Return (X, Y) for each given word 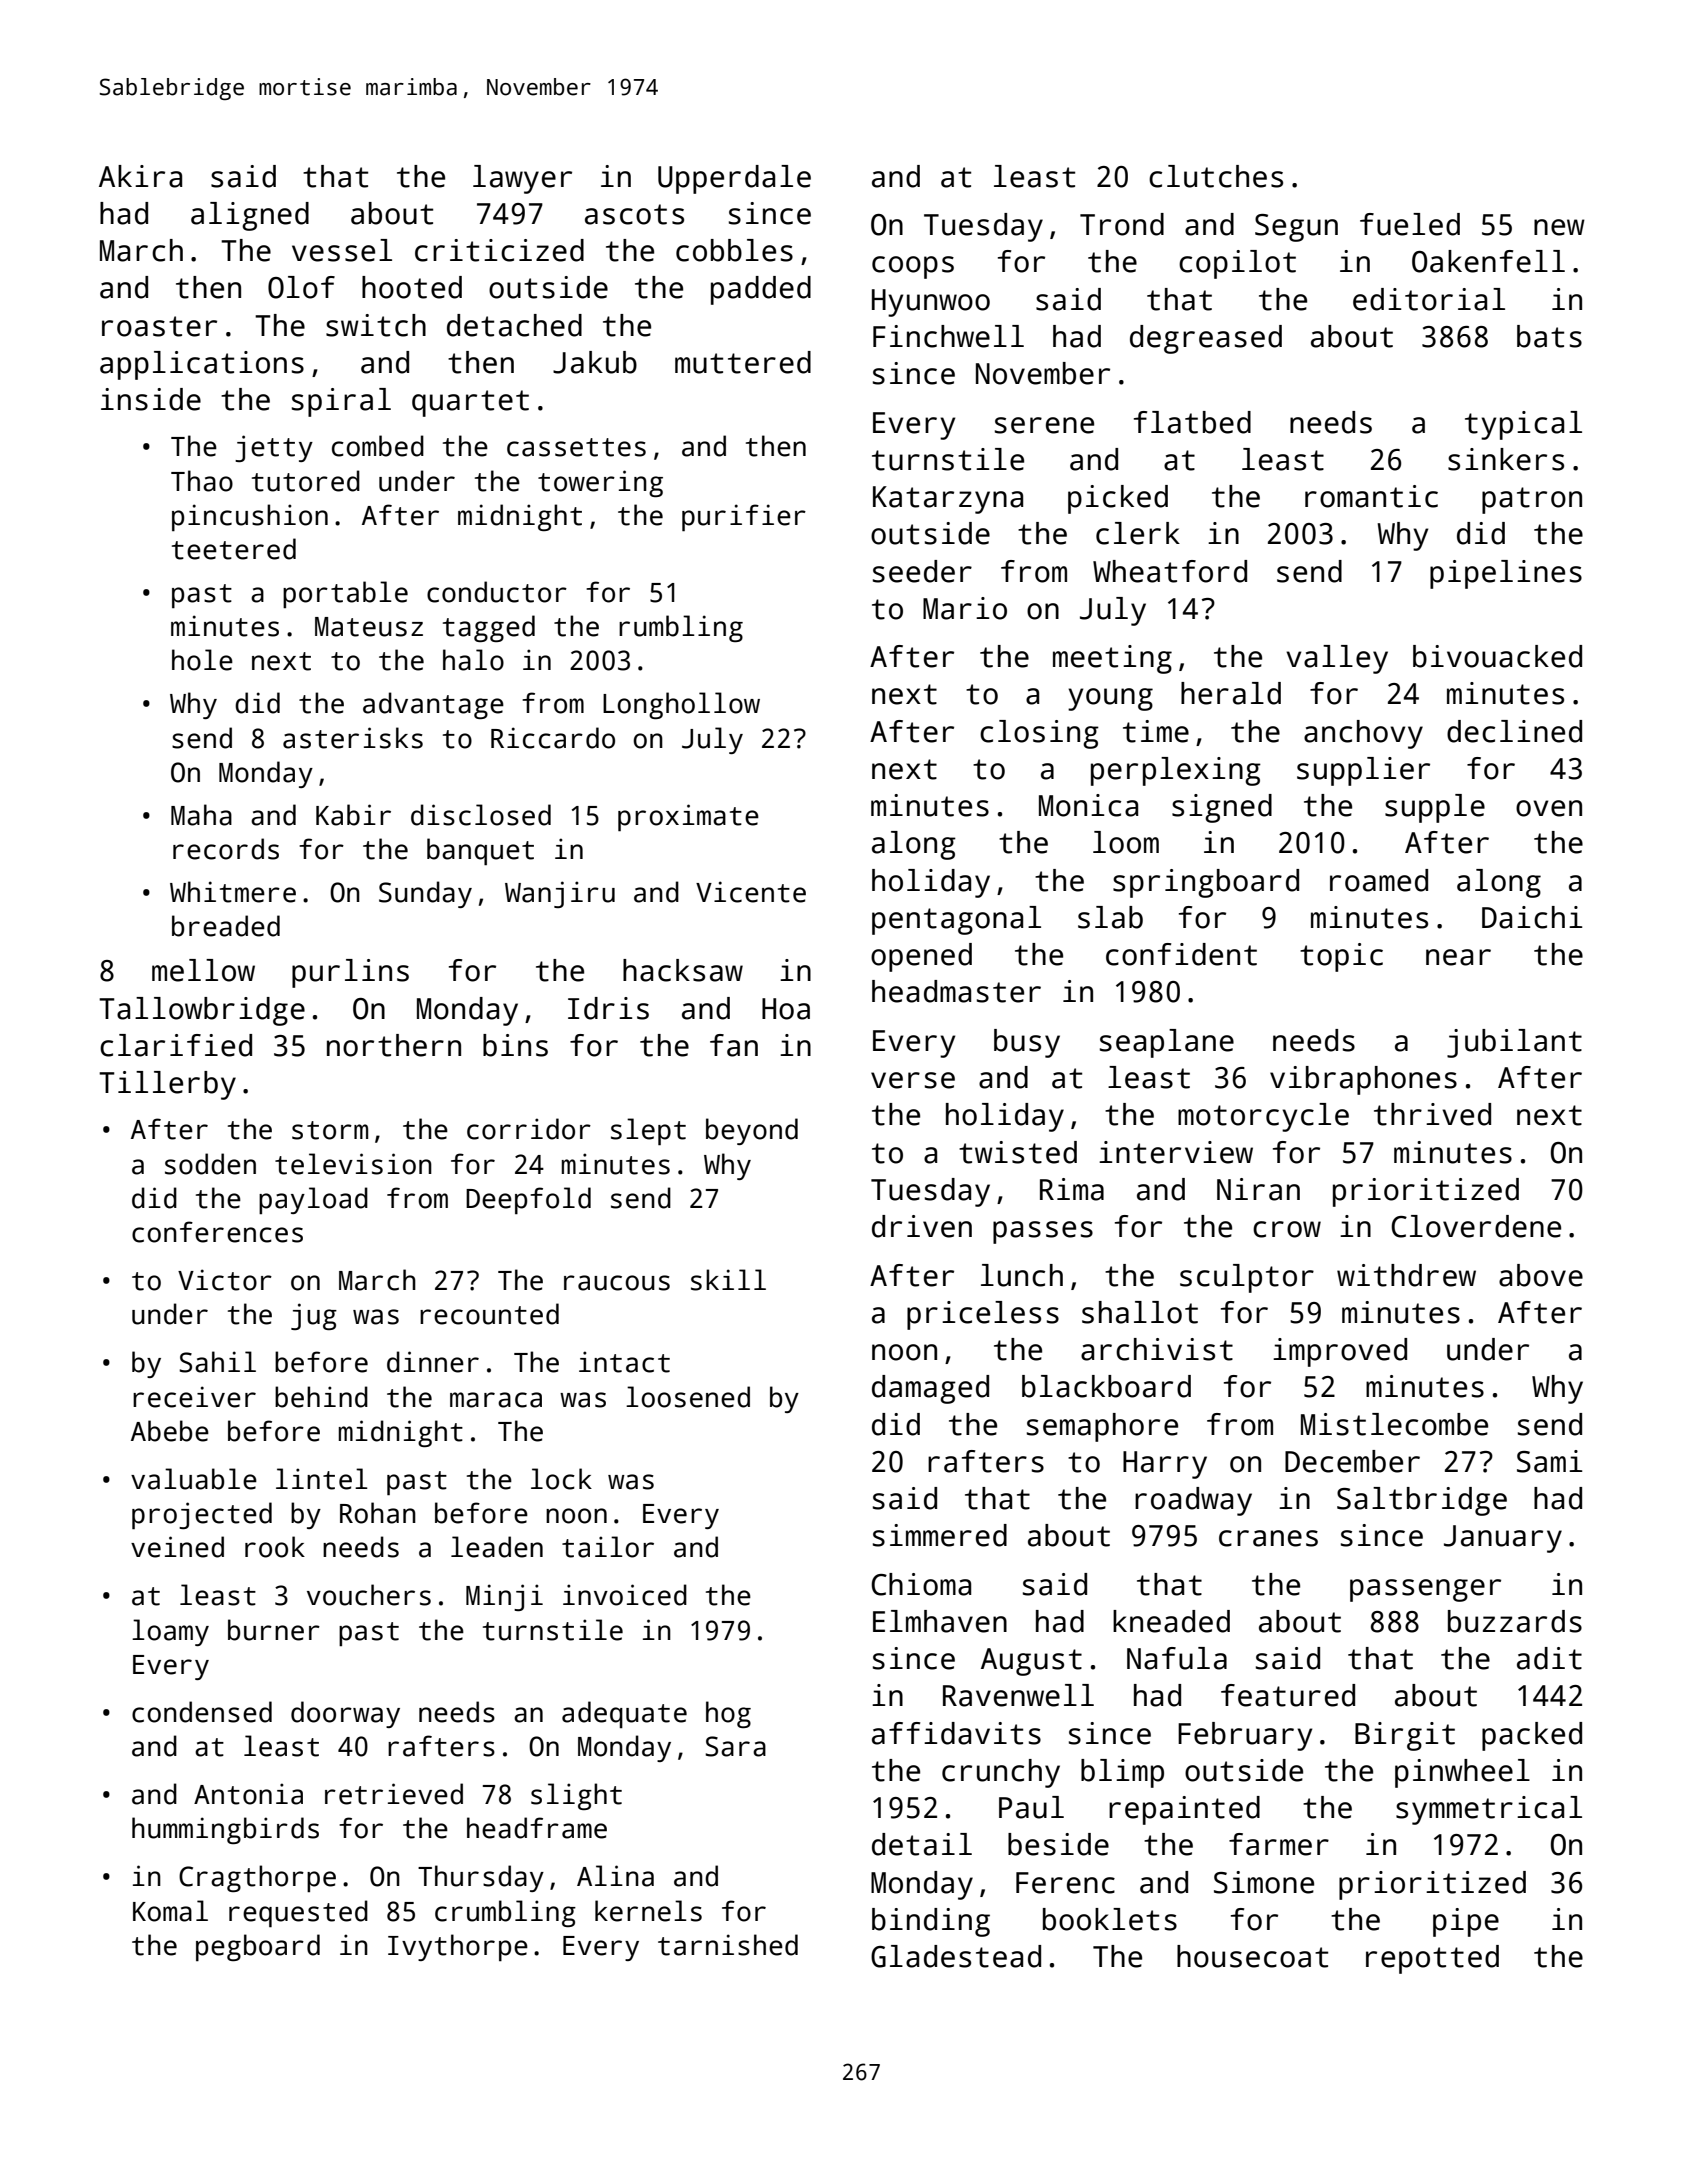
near (1458, 957)
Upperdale (734, 179)
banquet (480, 851)
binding (931, 1922)
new (1559, 227)
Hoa (786, 1009)
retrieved (394, 1794)
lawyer (522, 179)
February (1245, 1736)
